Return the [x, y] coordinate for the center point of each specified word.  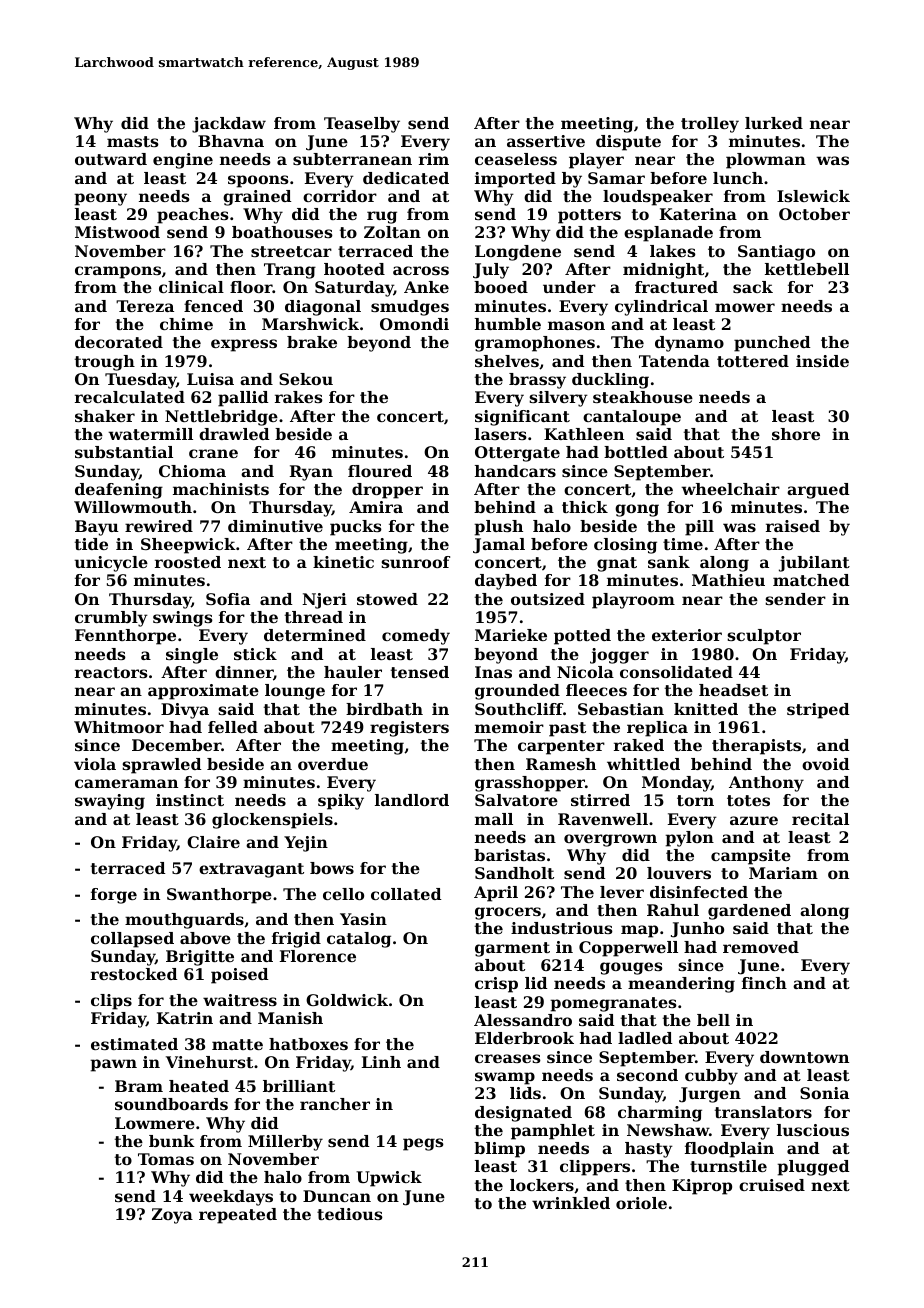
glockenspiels [272, 821]
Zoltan [392, 232]
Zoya [172, 1216]
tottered [753, 361]
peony [100, 199]
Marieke [511, 635]
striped [818, 711]
